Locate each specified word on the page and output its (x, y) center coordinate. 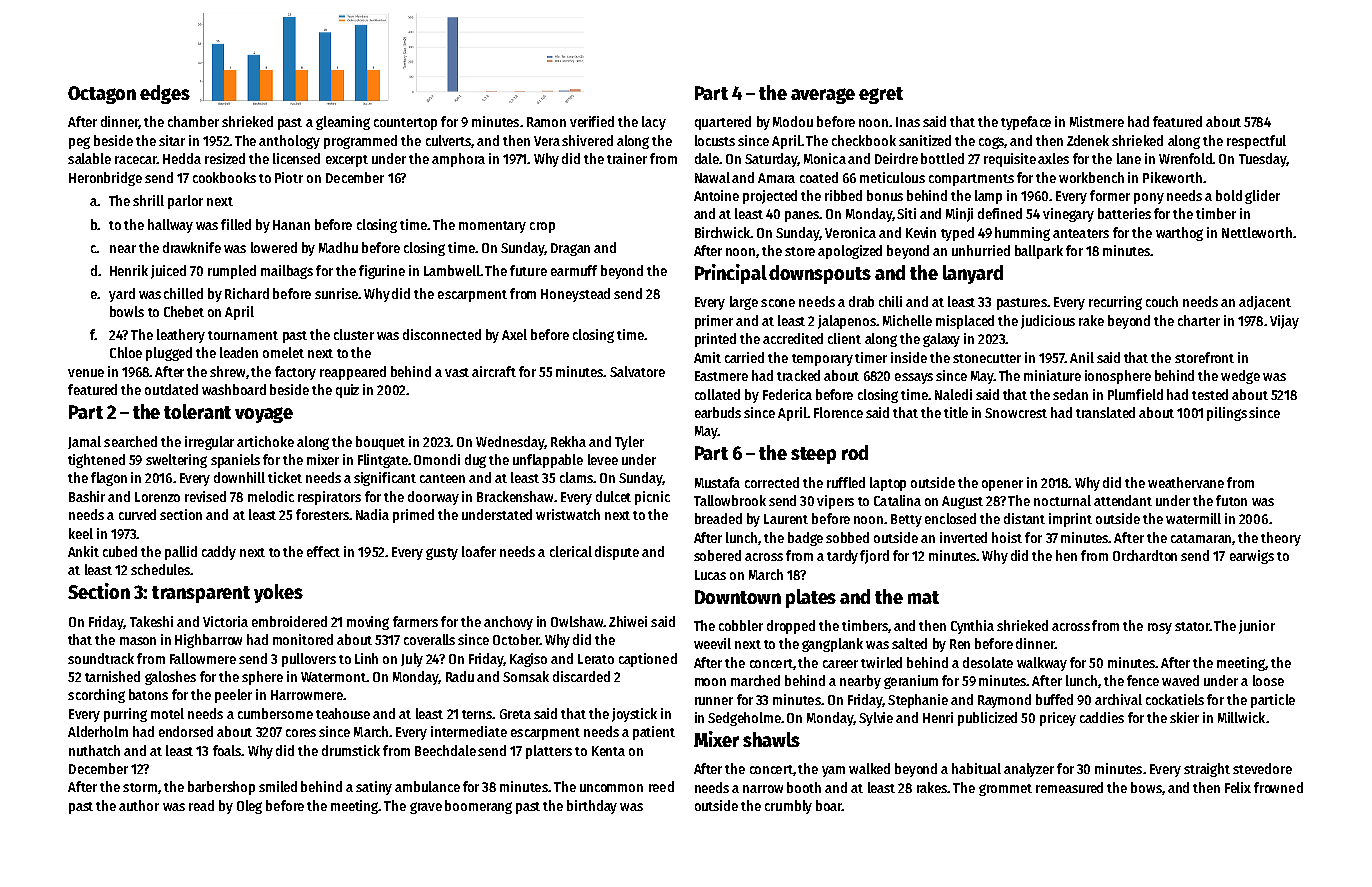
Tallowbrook (730, 500)
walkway (1042, 664)
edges (165, 94)
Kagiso (528, 660)
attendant (1123, 500)
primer (714, 322)
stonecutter (987, 358)
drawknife (192, 247)
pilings (1227, 414)
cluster (354, 334)
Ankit (83, 551)
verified (592, 121)
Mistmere (1097, 121)
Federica (787, 394)
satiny (374, 788)
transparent (201, 594)
